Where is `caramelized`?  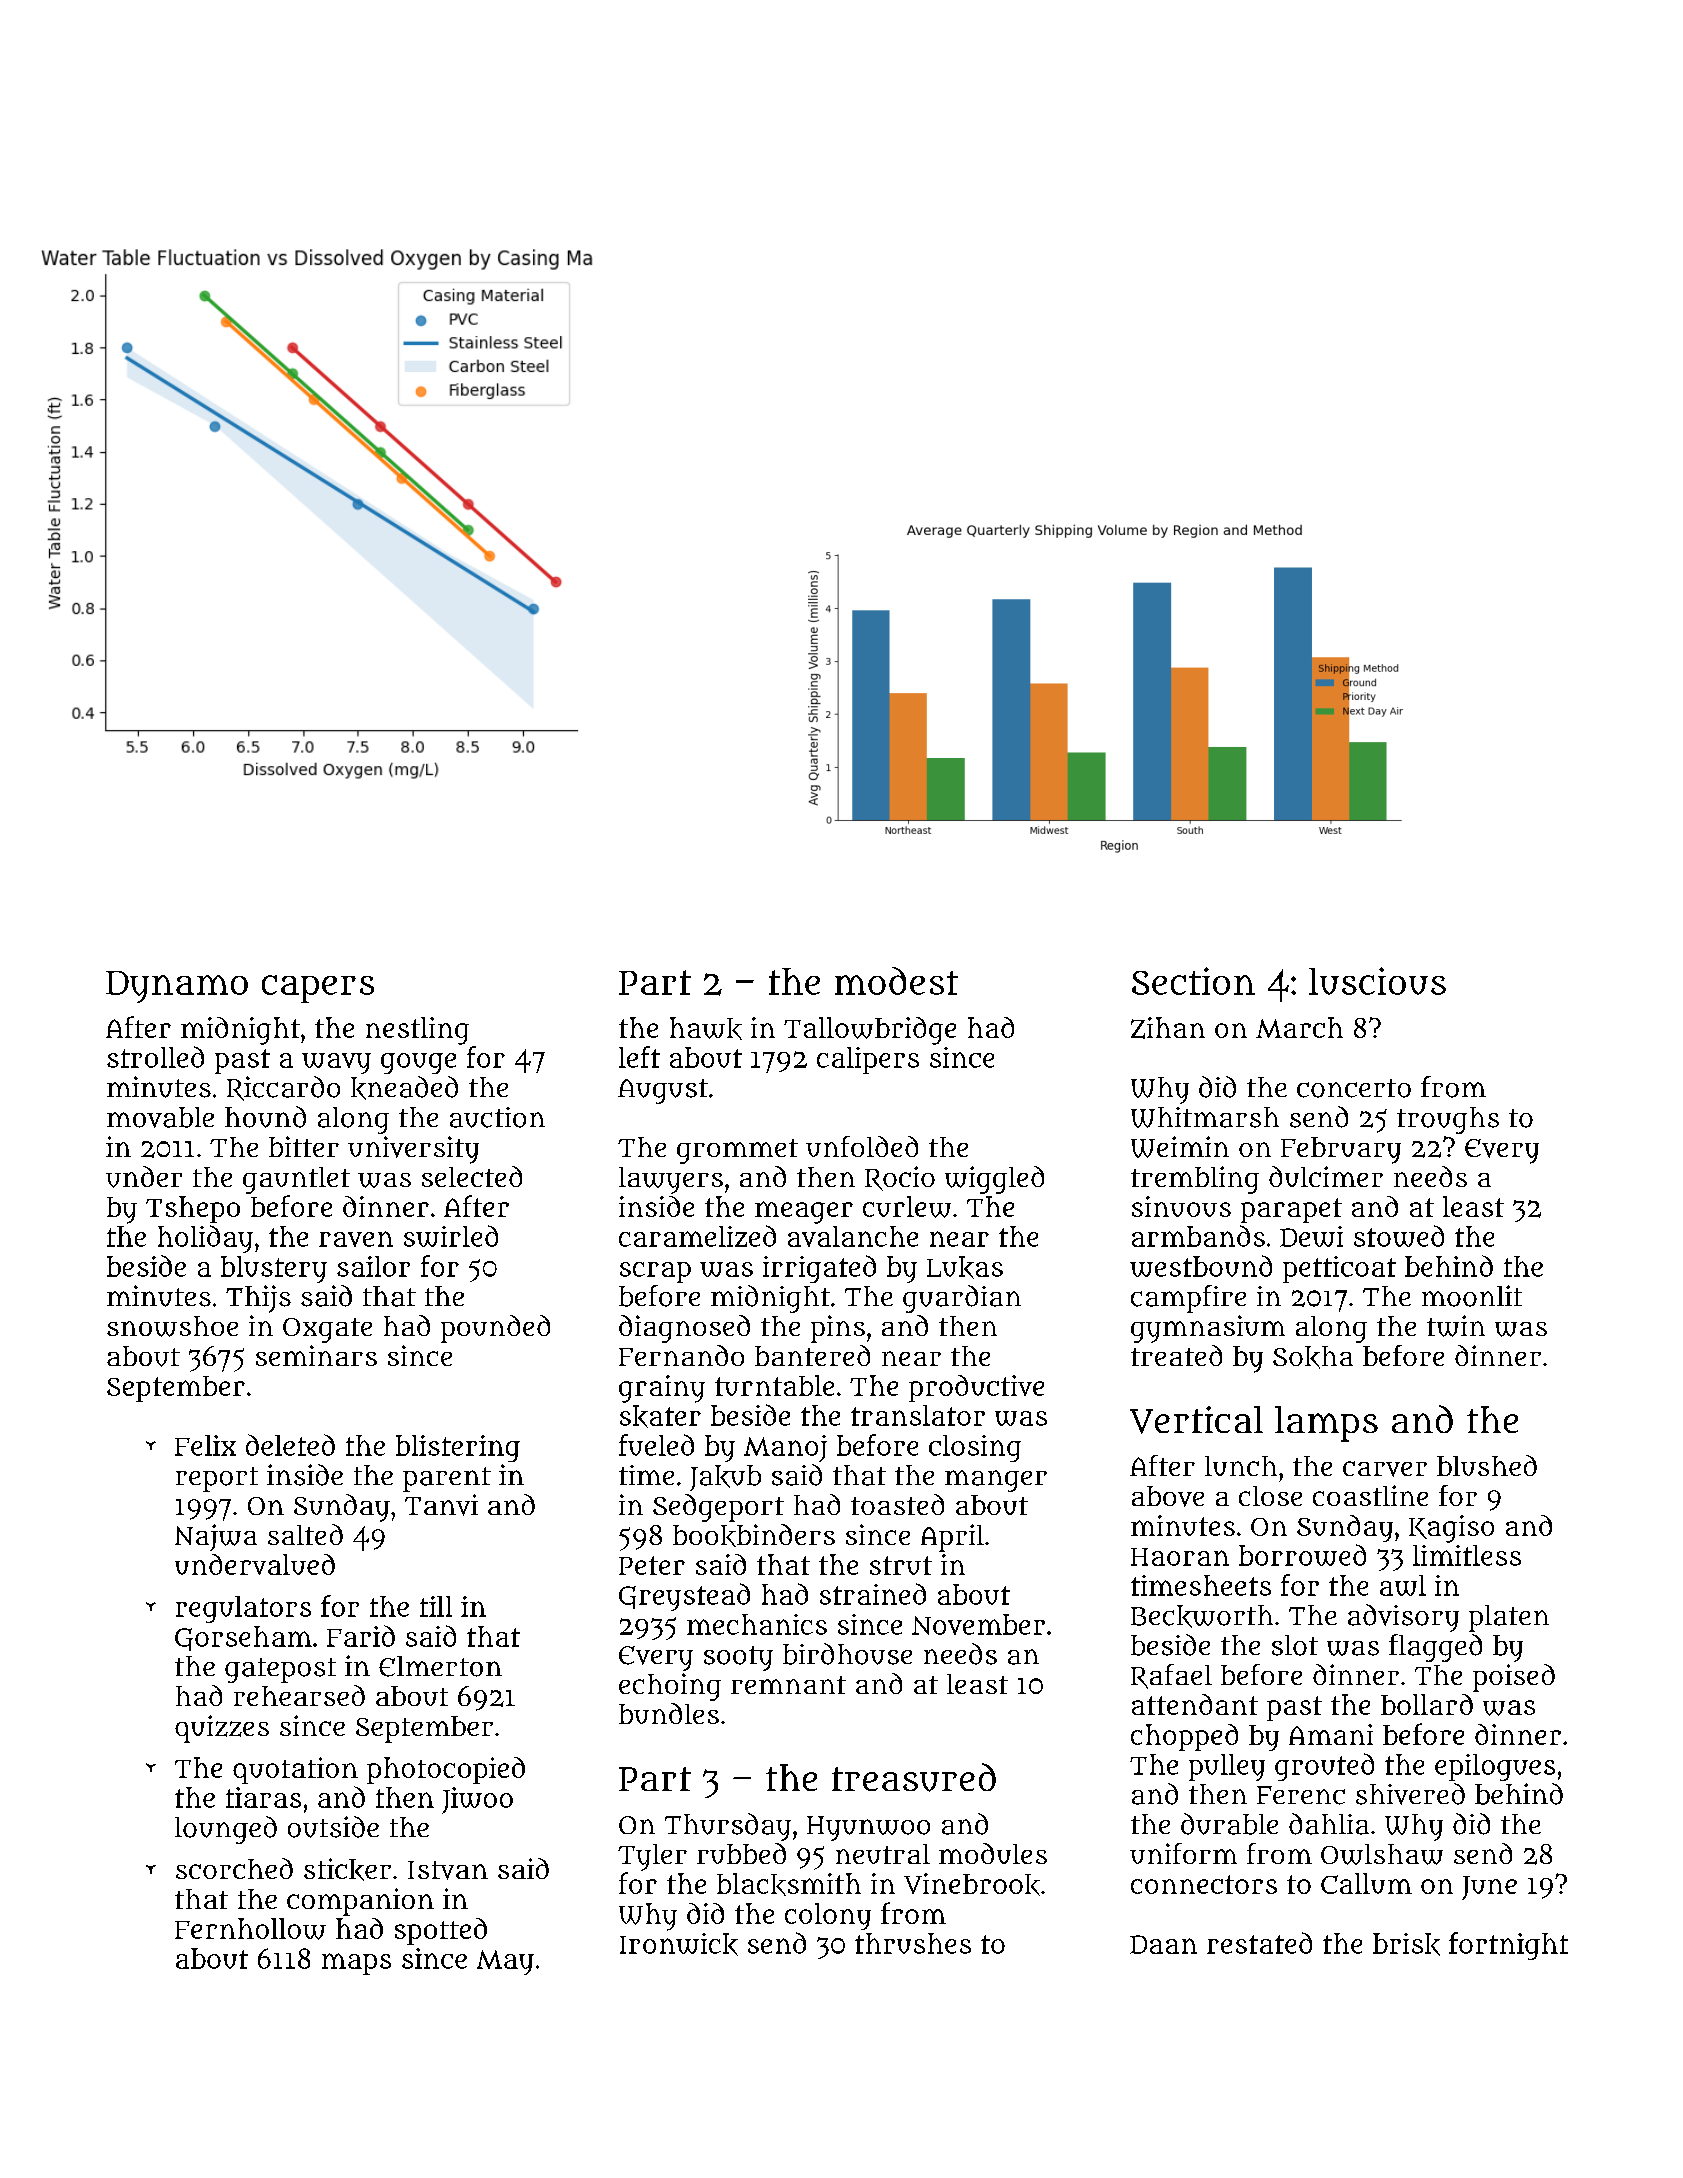
caramelized is located at coordinates (697, 1236).
